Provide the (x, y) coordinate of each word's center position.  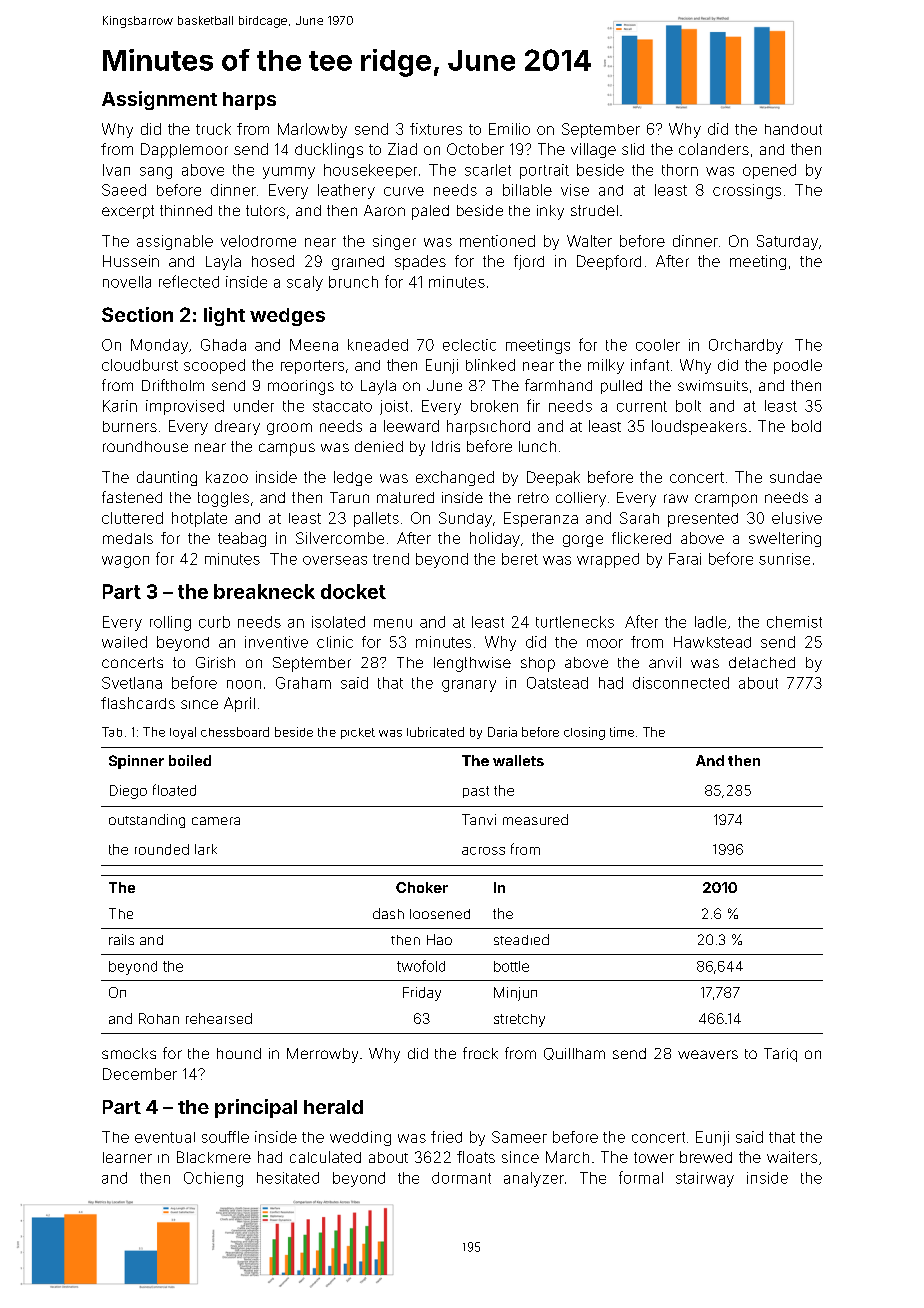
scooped (214, 366)
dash (388, 913)
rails (121, 939)
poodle (798, 366)
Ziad (402, 149)
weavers (708, 1054)
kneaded (378, 345)
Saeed (124, 190)
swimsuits (713, 385)
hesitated (288, 1178)
